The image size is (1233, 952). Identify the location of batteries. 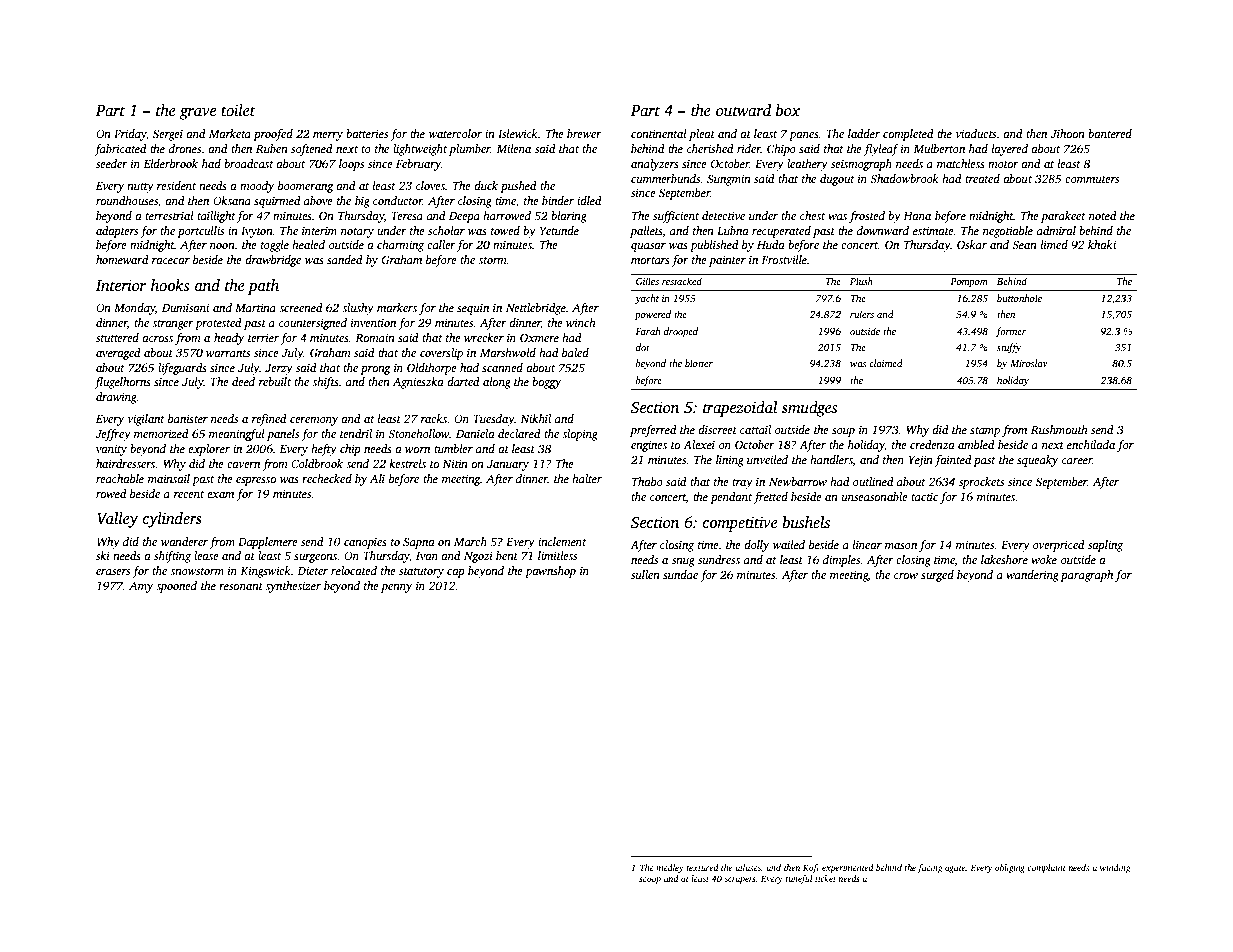
(367, 133).
